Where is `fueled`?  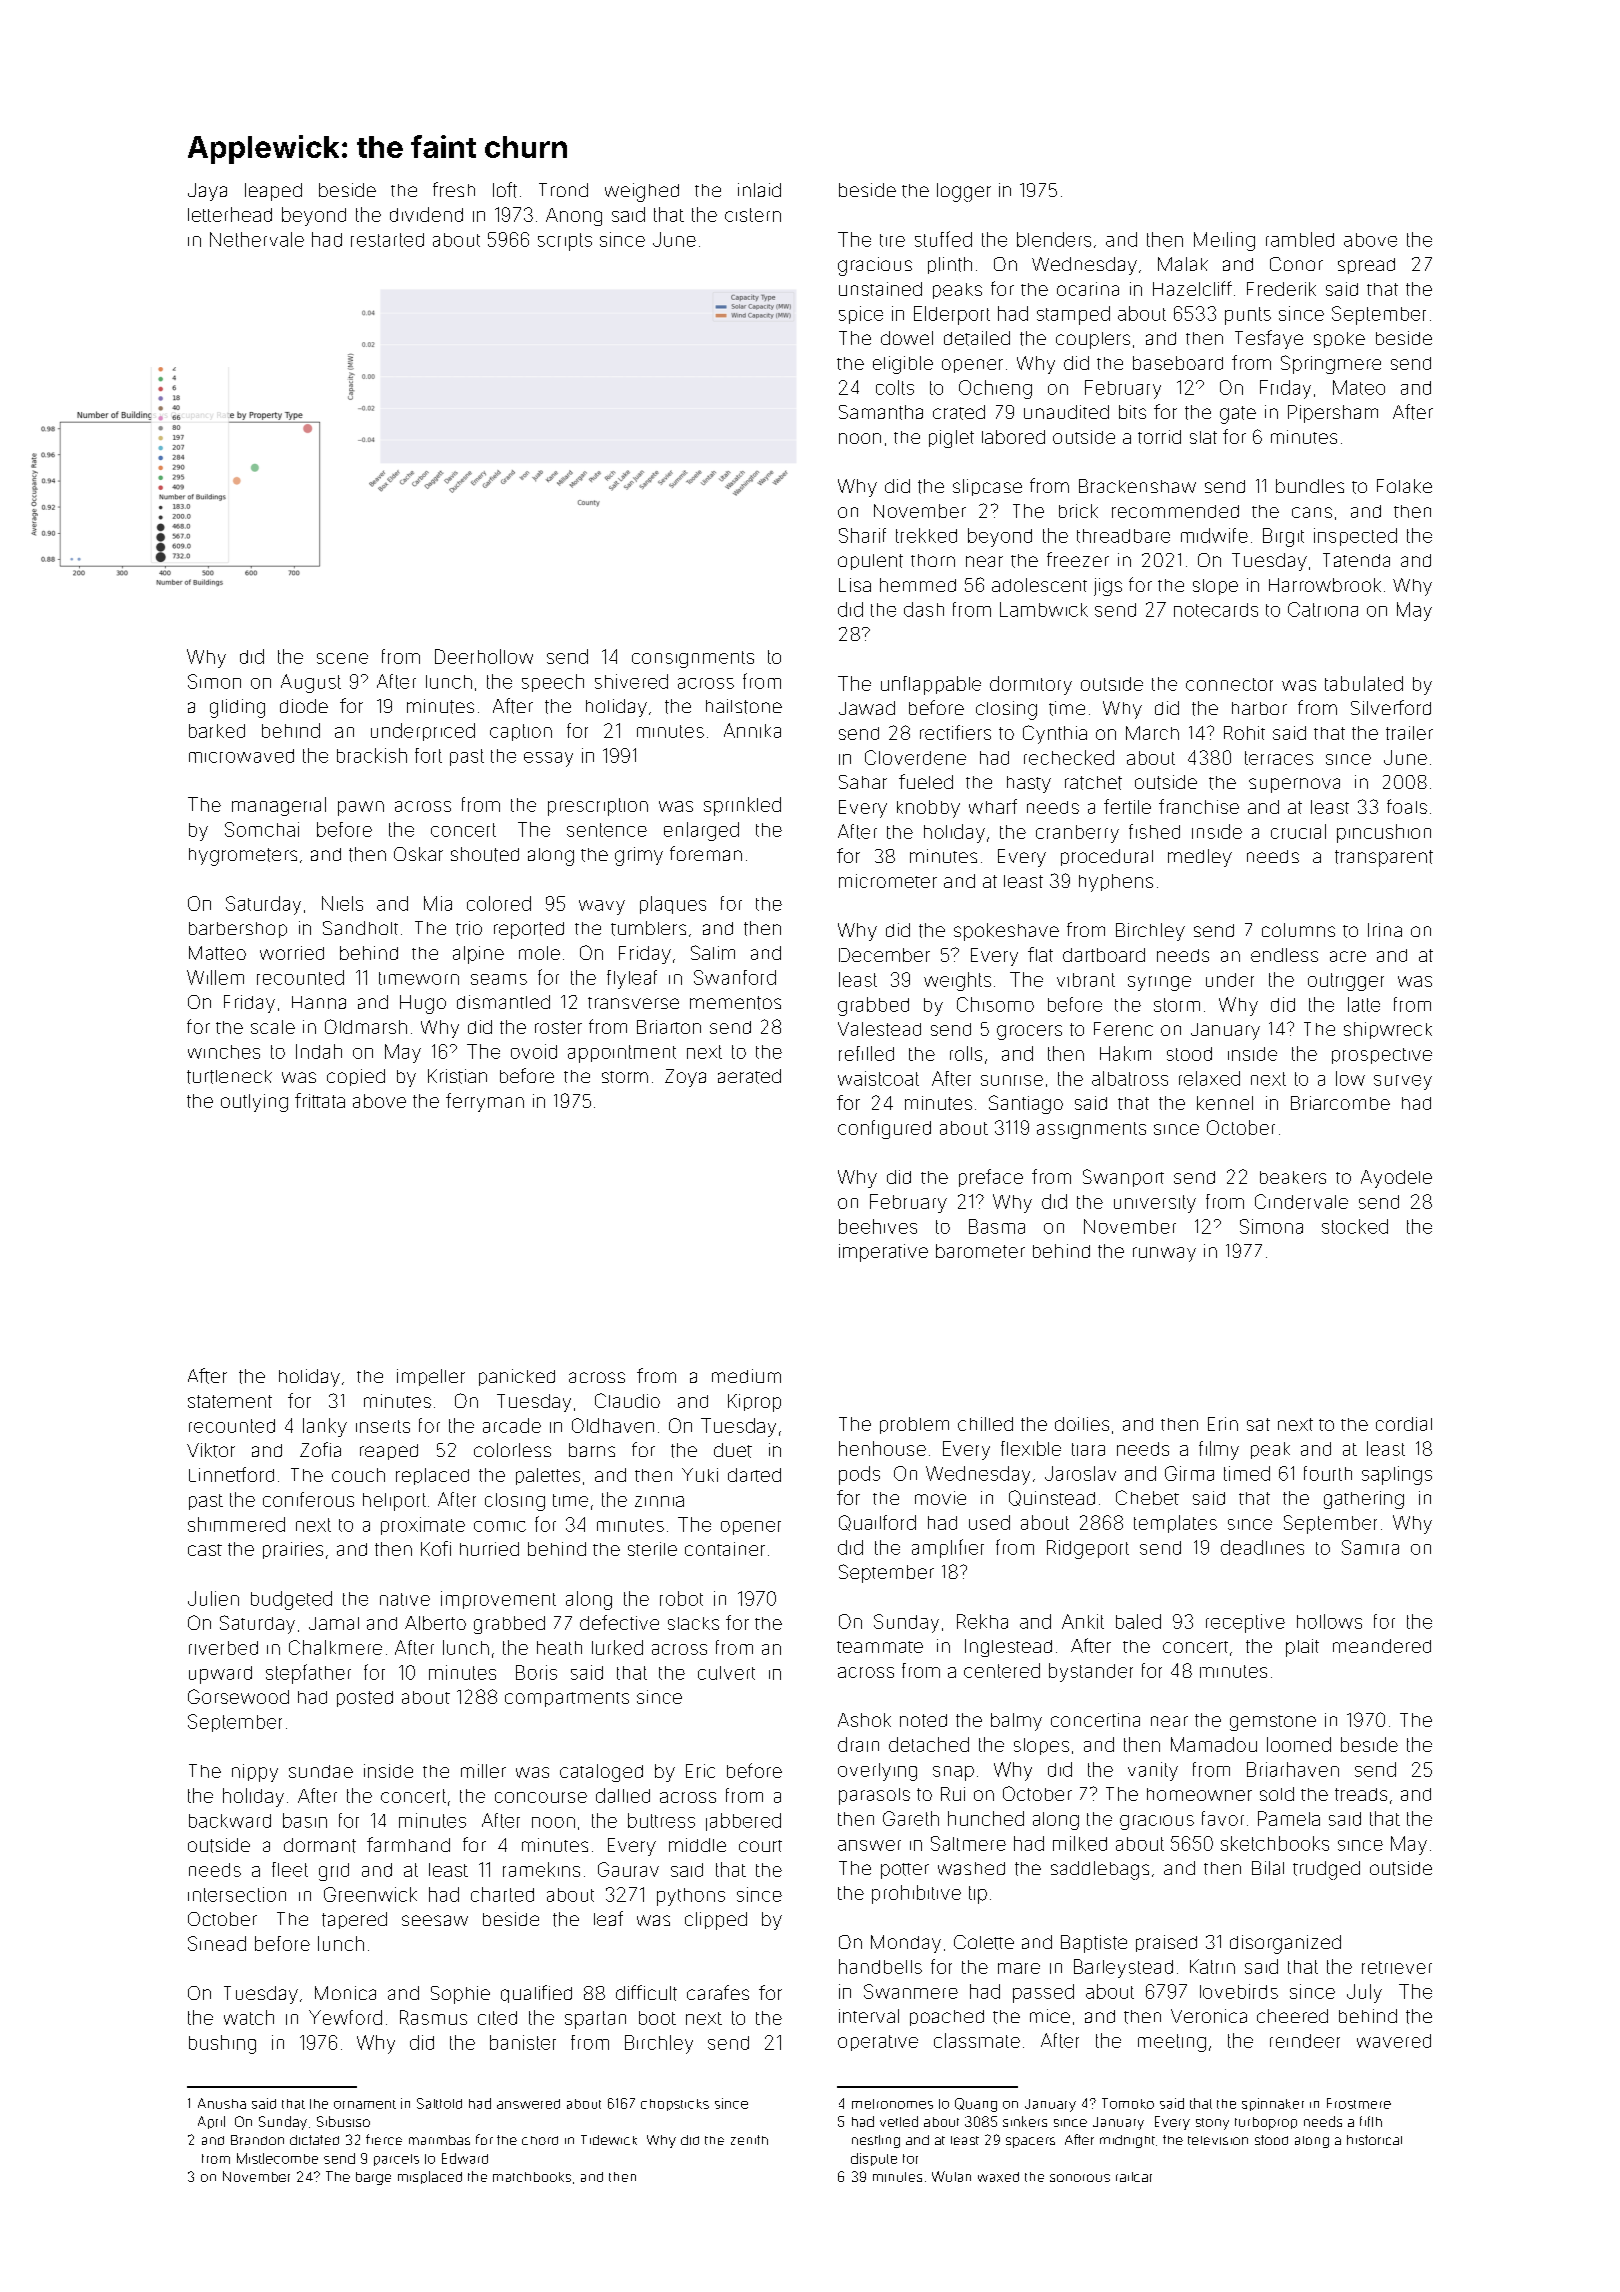 fueled is located at coordinates (926, 781).
